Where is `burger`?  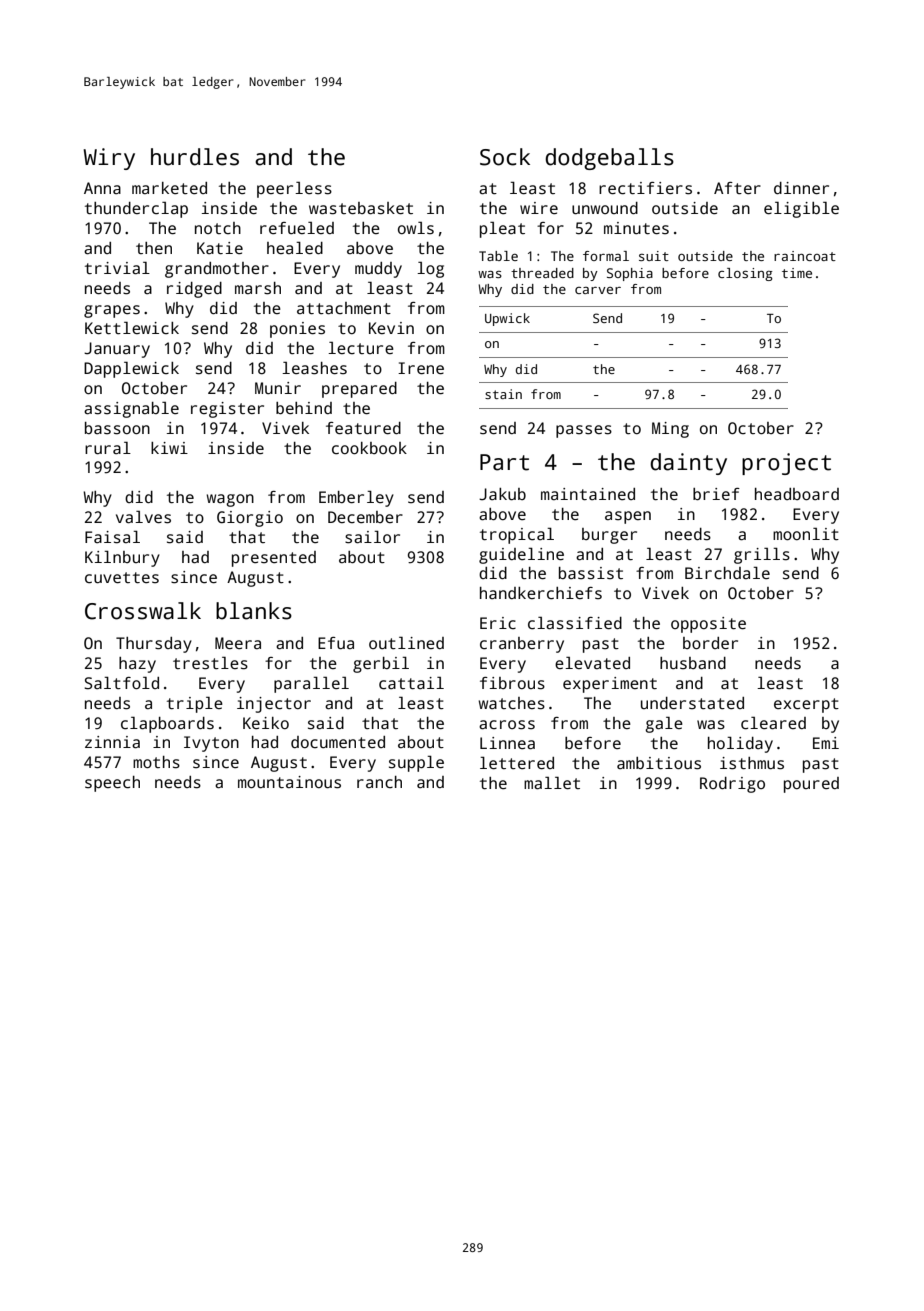 burger is located at coordinates (609, 536).
